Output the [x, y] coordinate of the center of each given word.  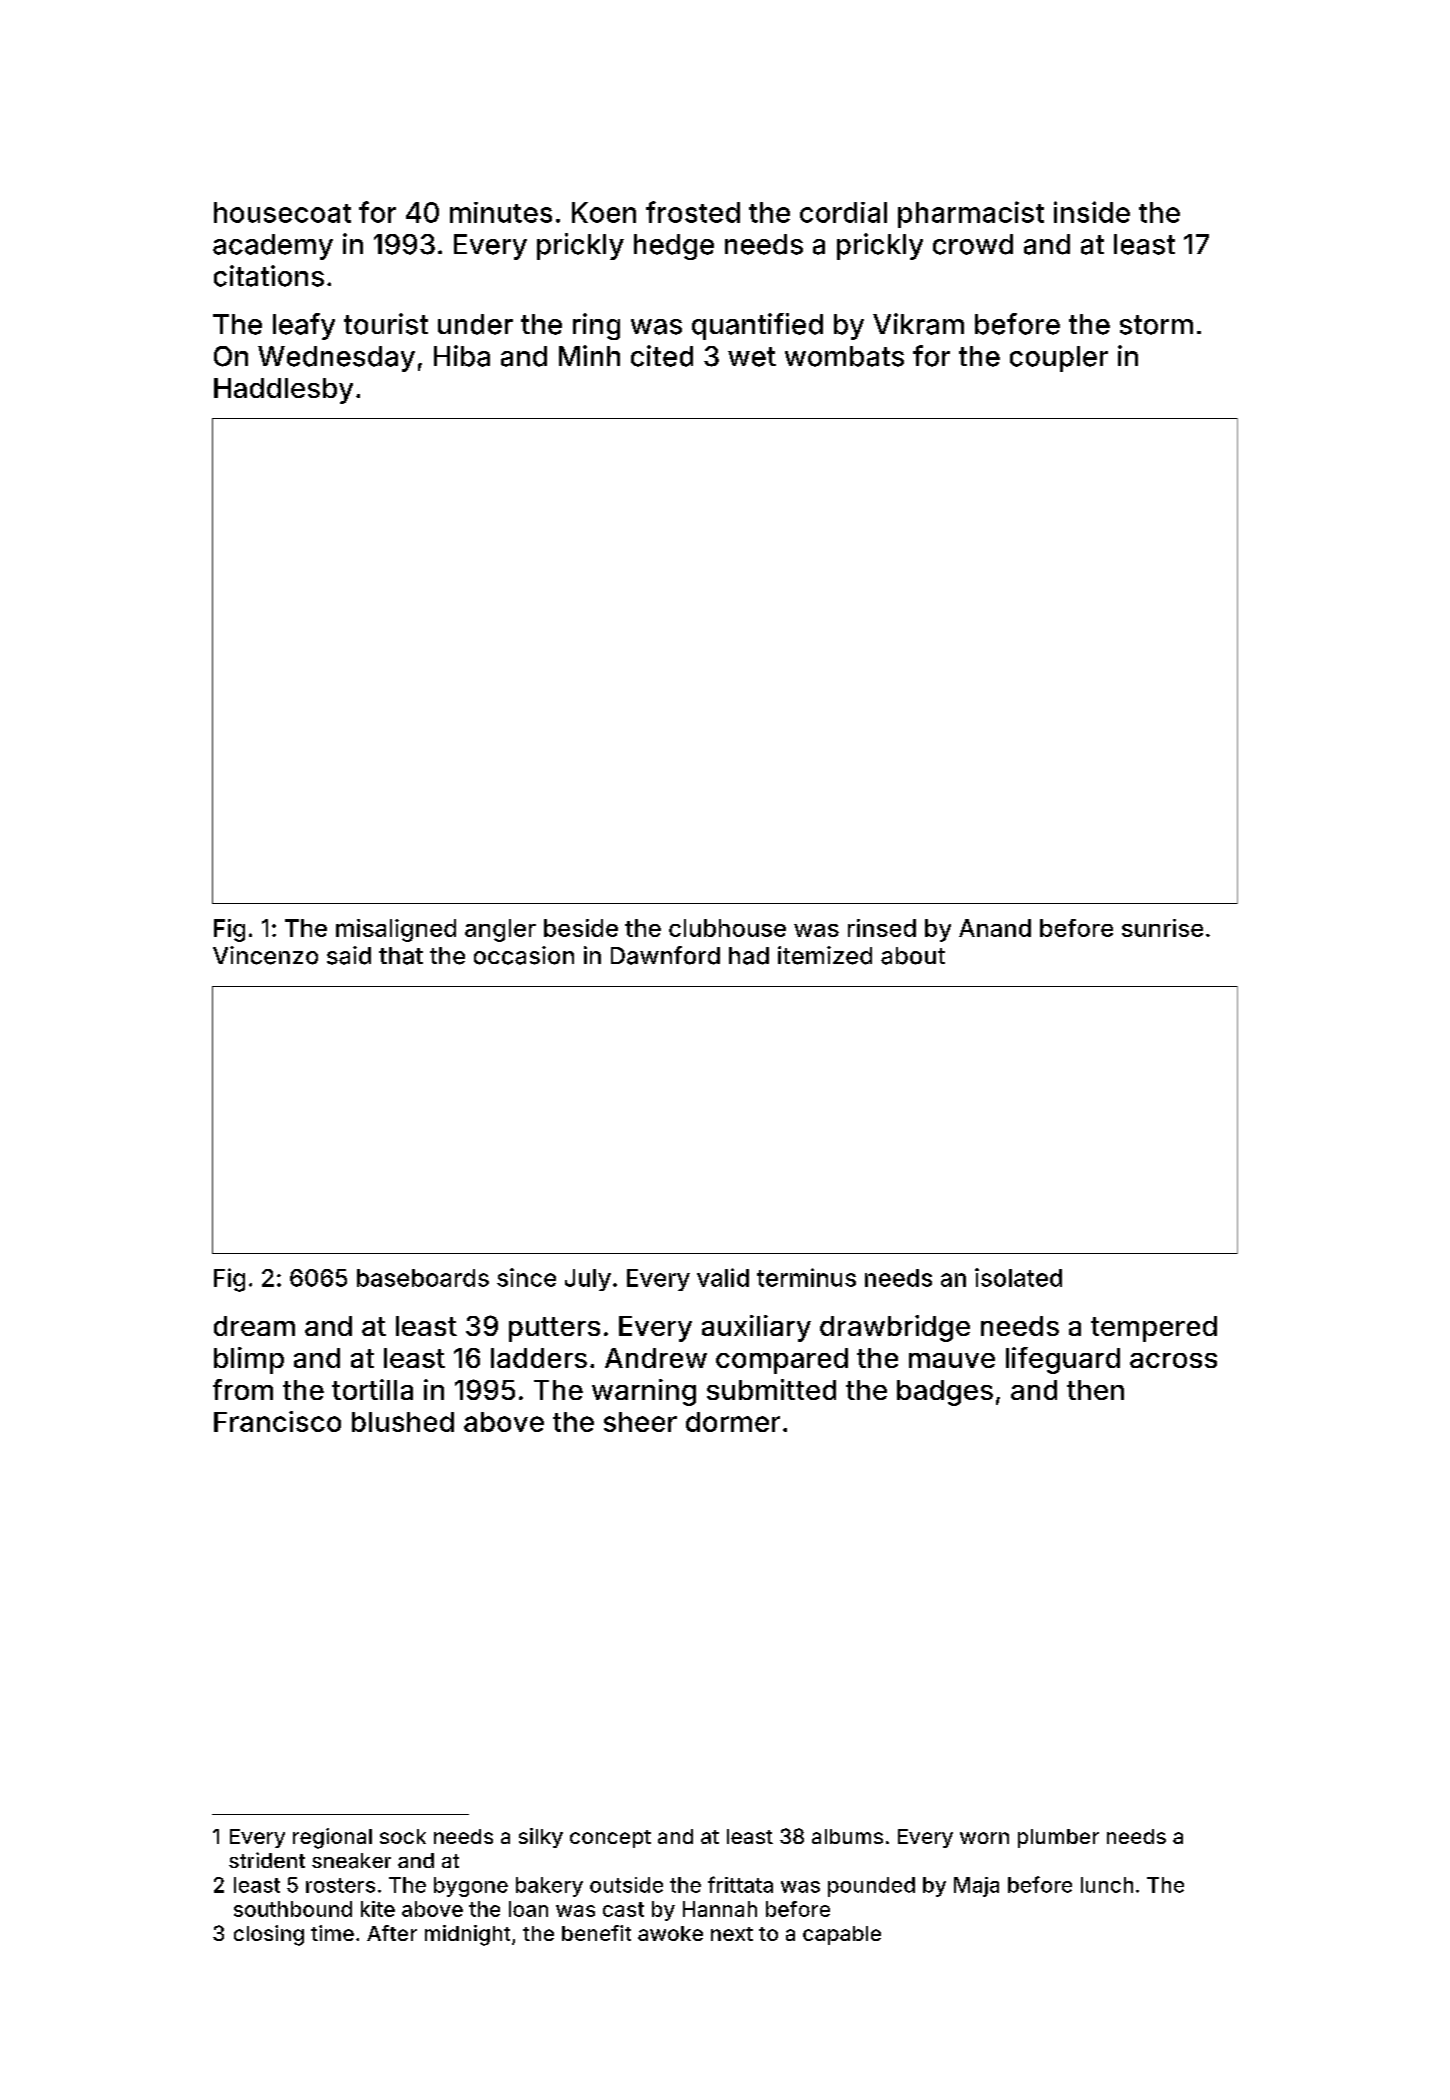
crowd [973, 244]
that [401, 956]
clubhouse [727, 928]
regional [332, 1838]
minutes [501, 212]
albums [847, 1836]
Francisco [277, 1421]
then [1095, 1390]
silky [541, 1838]
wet [752, 357]
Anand [995, 928]
